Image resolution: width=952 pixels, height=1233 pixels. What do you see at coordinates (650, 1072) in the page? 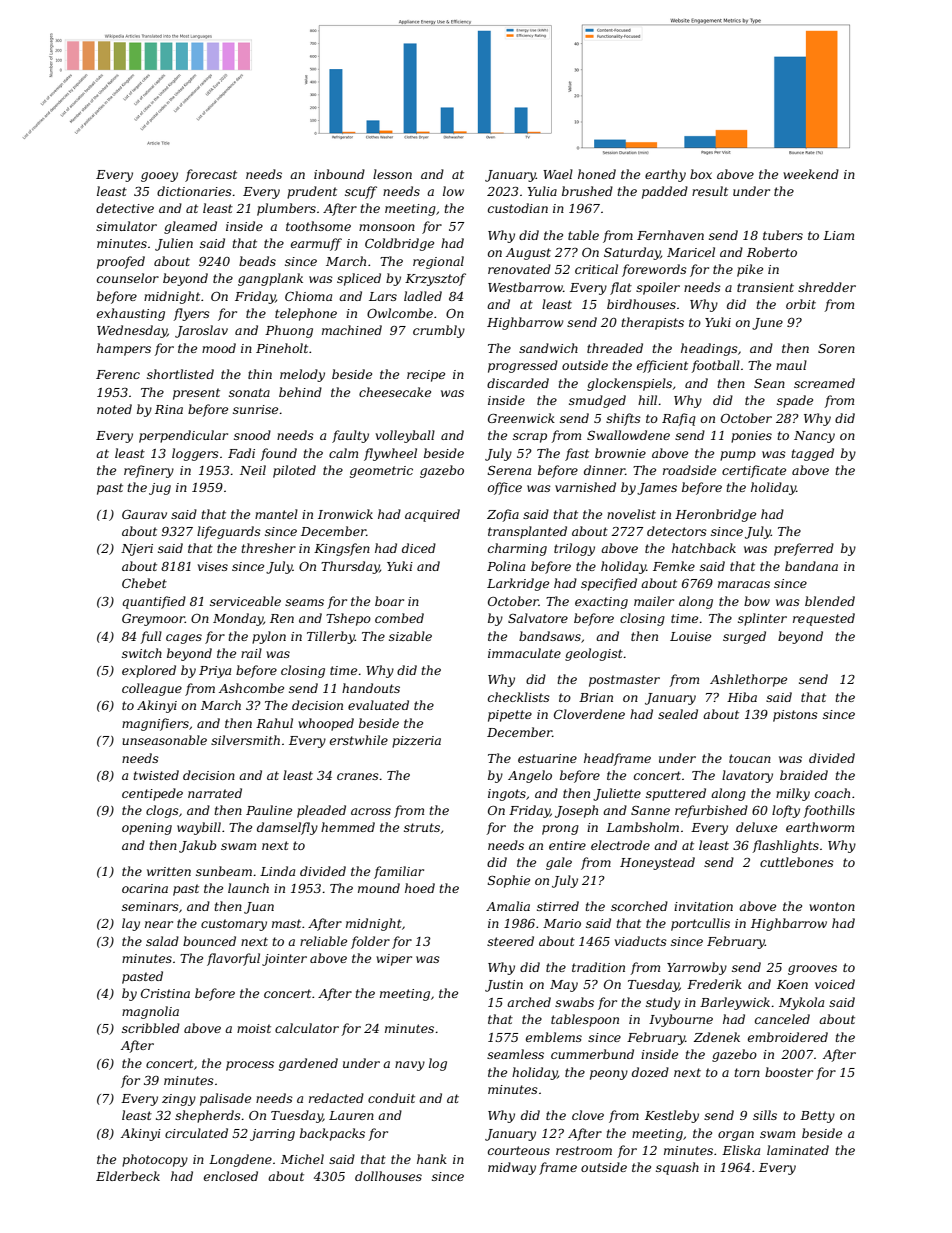
I see `dozed` at bounding box center [650, 1072].
